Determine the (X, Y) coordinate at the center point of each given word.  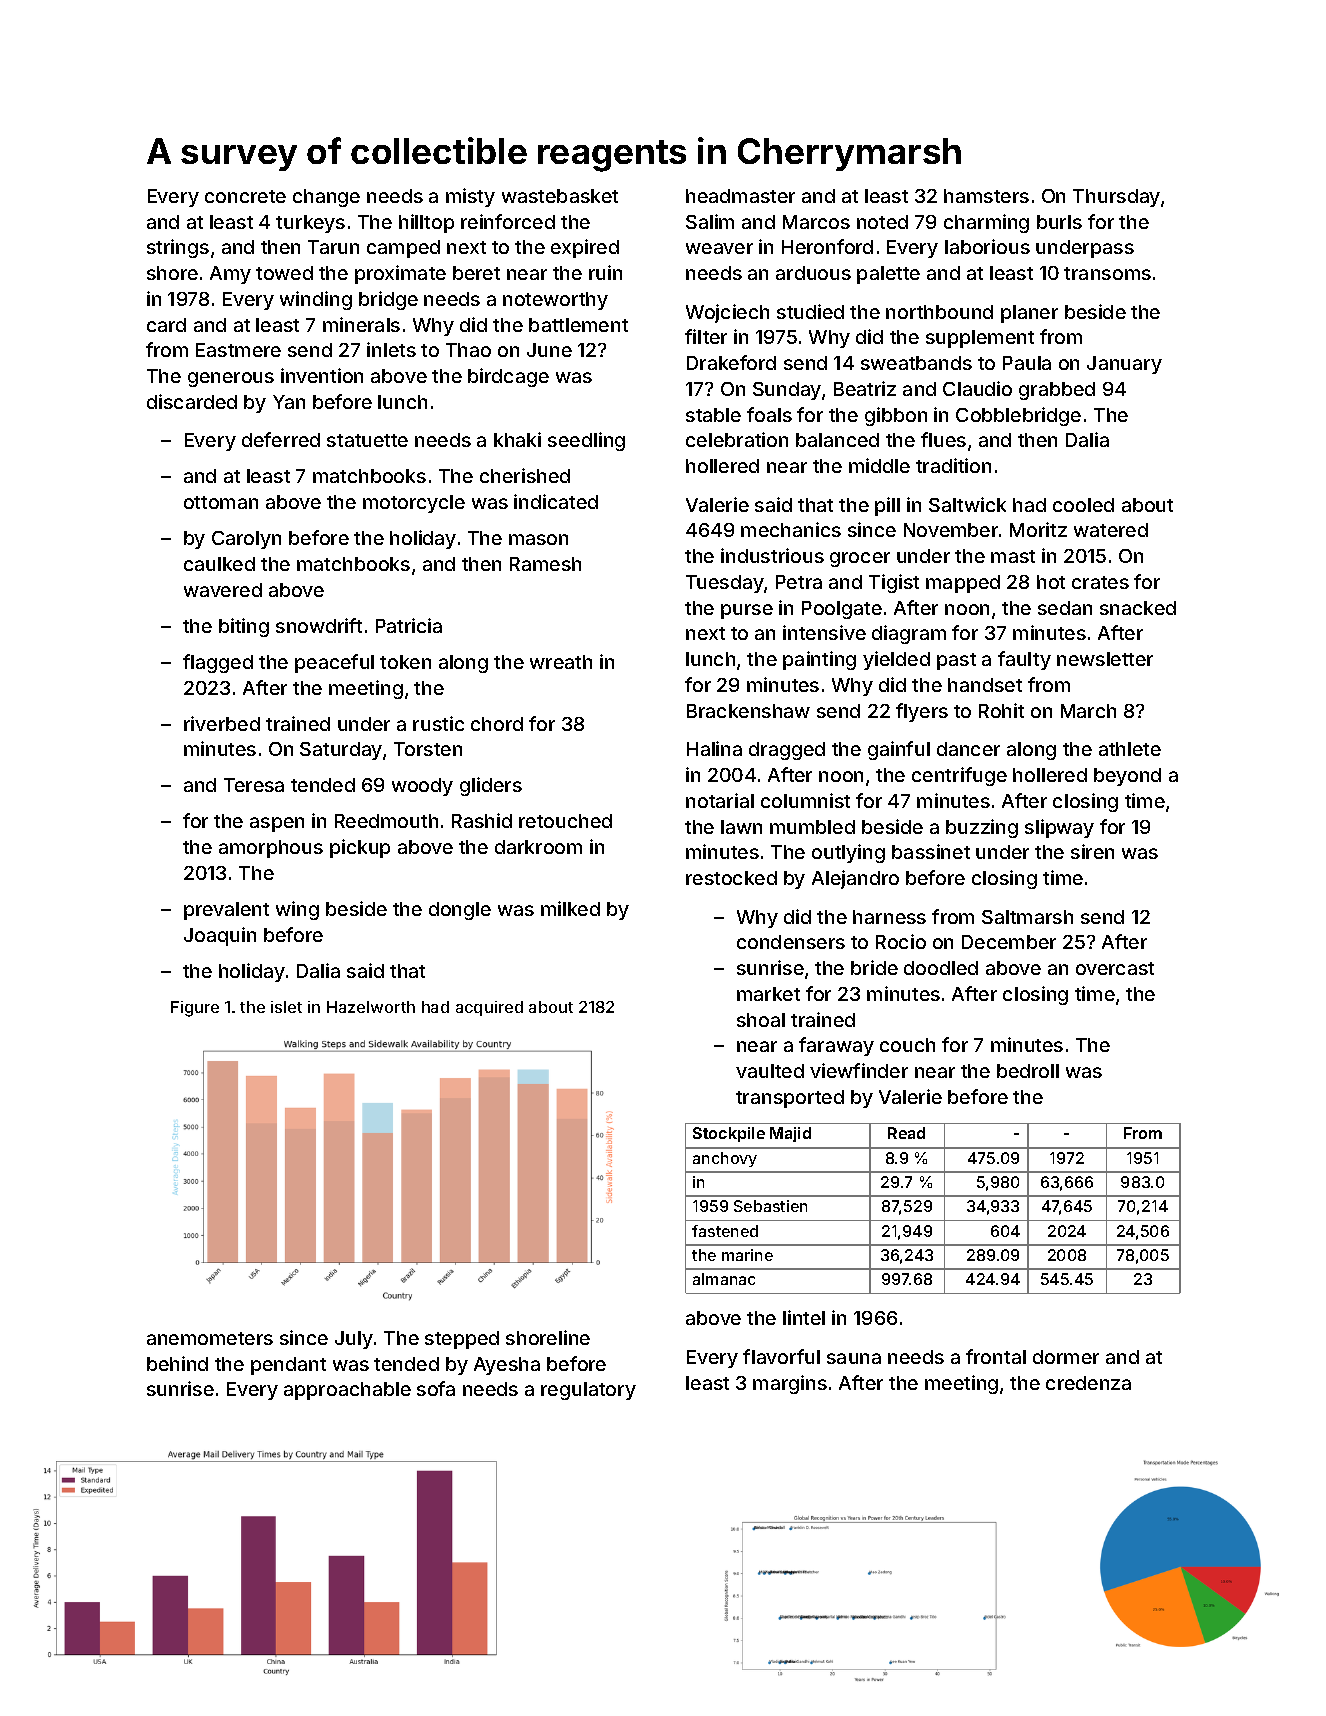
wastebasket (560, 196)
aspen (277, 824)
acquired (489, 1008)
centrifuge (959, 776)
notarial (720, 800)
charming (986, 223)
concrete (245, 196)
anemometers (210, 1338)
